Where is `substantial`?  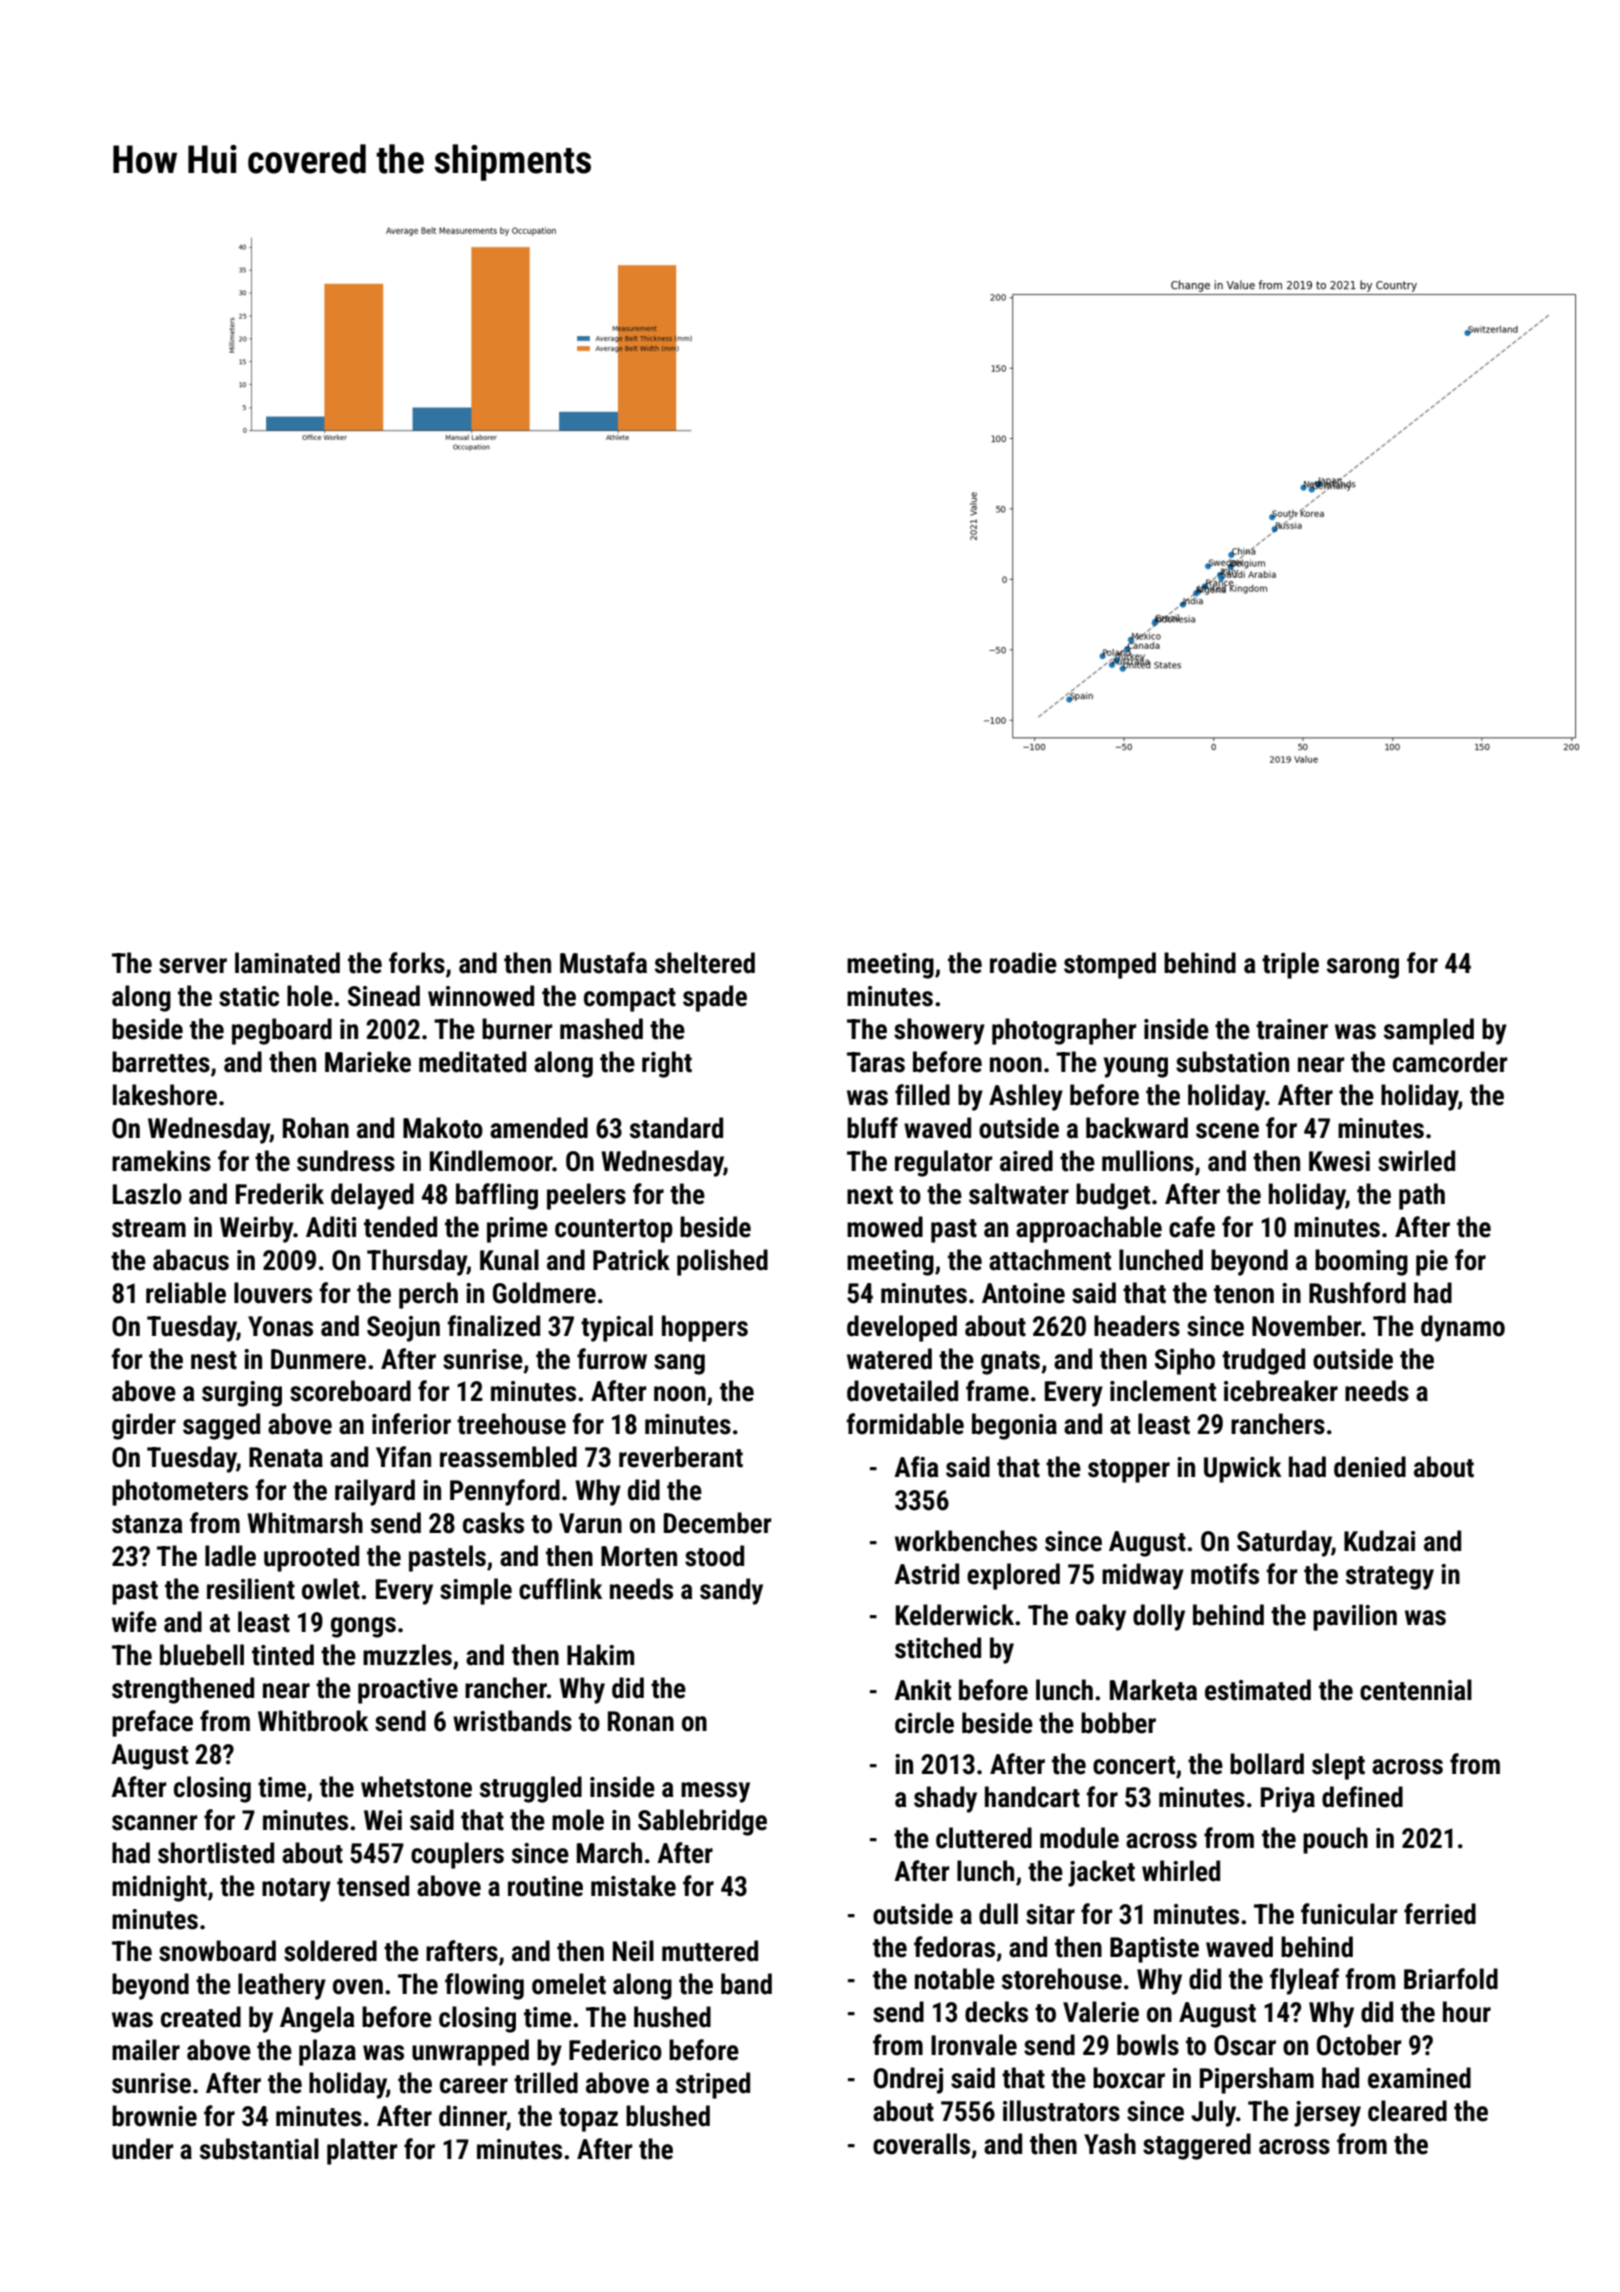
substantial is located at coordinates (259, 2149).
